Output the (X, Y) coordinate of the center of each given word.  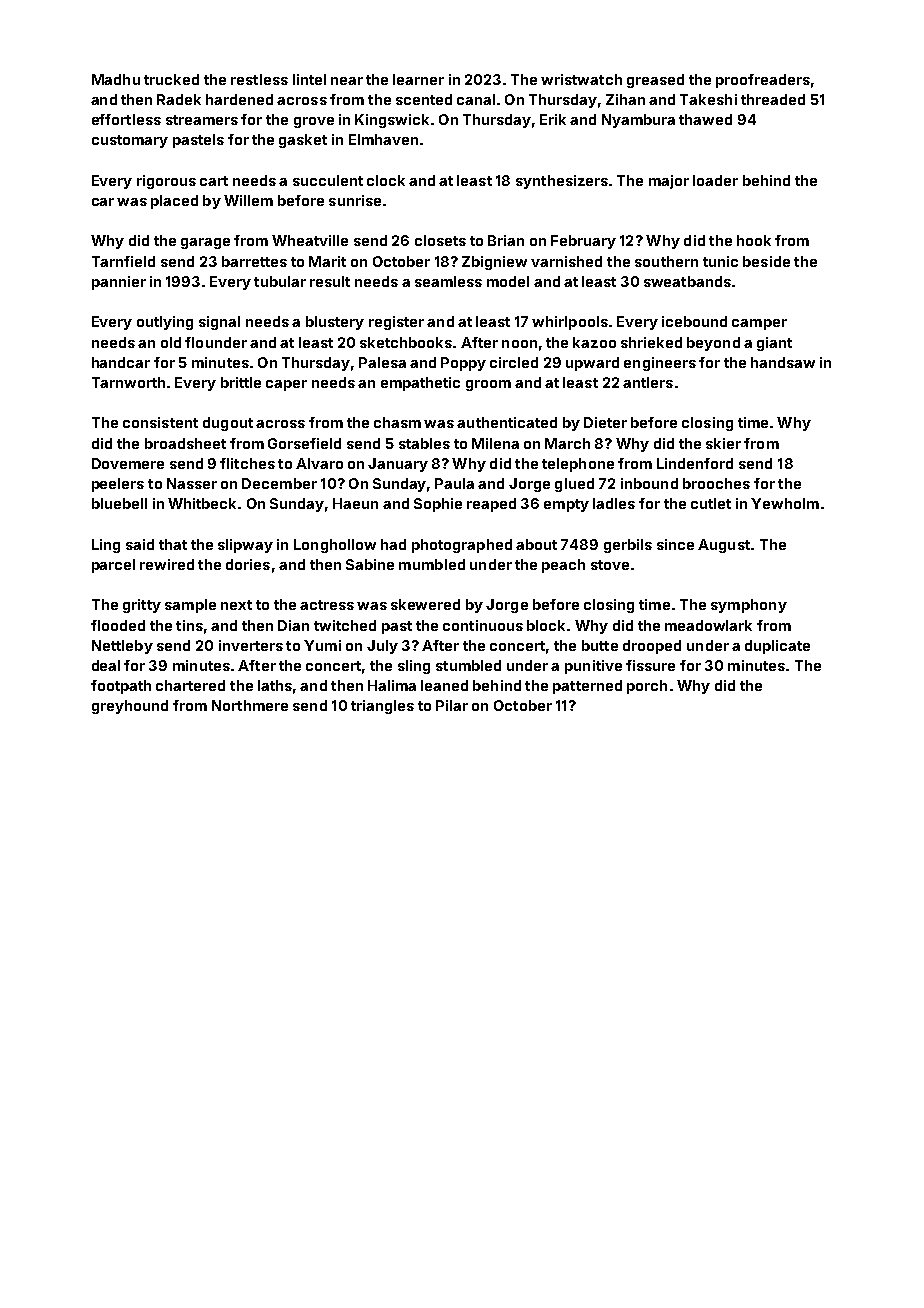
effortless (126, 119)
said (140, 544)
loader (715, 180)
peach (563, 566)
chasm (397, 422)
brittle (241, 382)
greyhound (130, 707)
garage (205, 243)
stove (610, 565)
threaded (773, 99)
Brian (506, 240)
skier (723, 443)
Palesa (382, 362)
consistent (160, 422)
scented (424, 99)
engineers (660, 364)
